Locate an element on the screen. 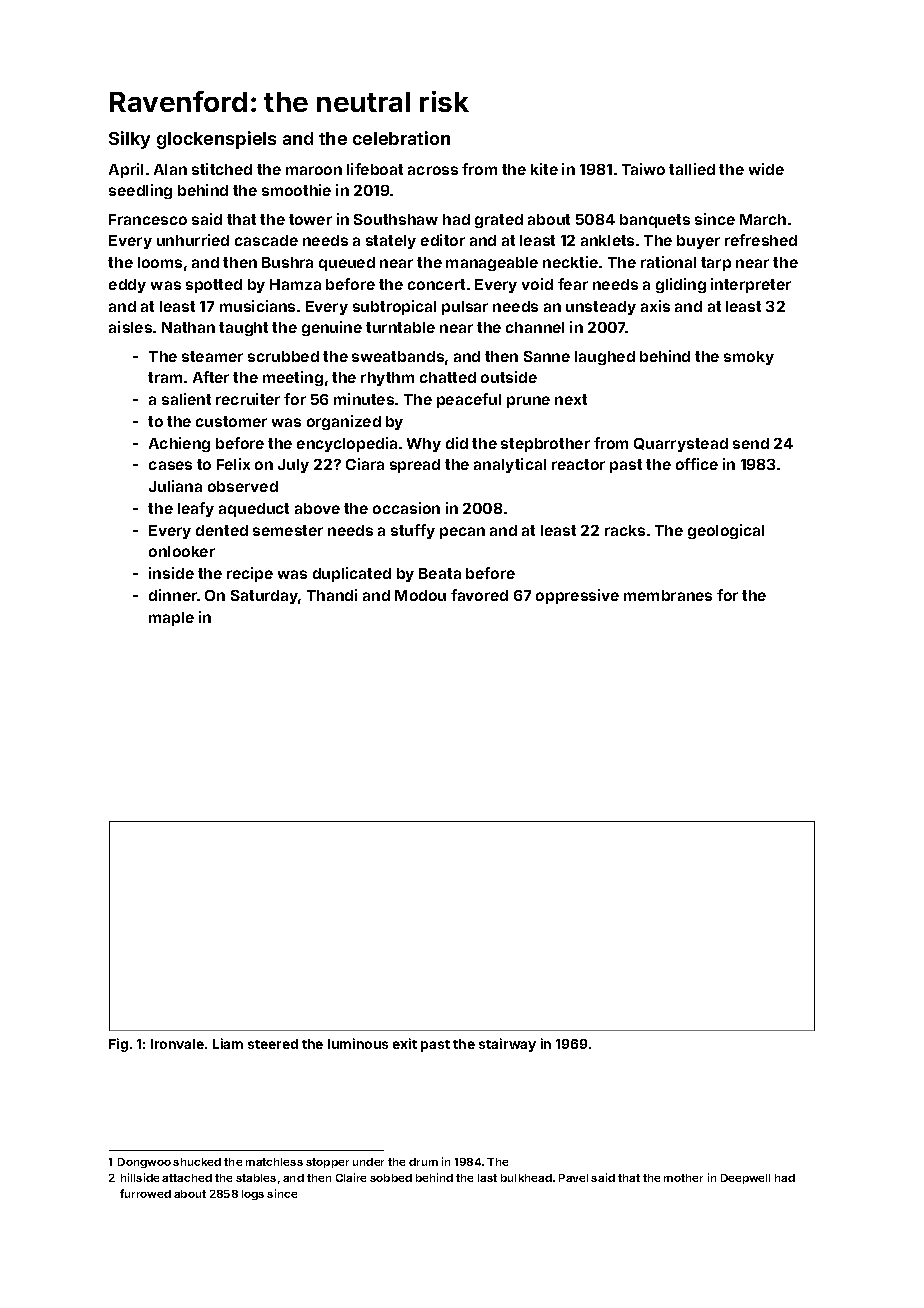 The height and width of the screenshot is (1308, 924). last is located at coordinates (487, 1178).
